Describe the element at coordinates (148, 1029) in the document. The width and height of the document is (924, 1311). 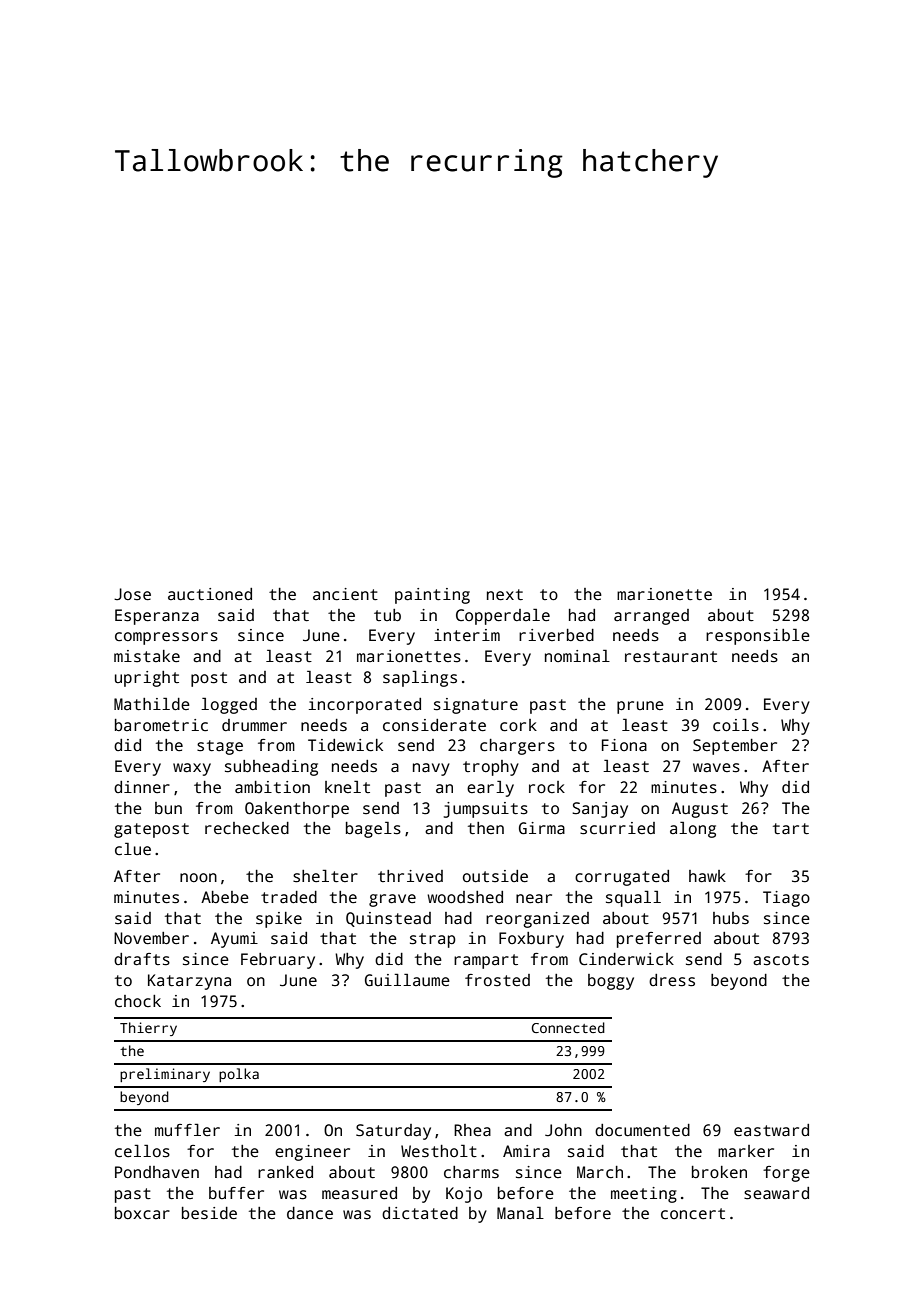
I see `Thierry` at that location.
